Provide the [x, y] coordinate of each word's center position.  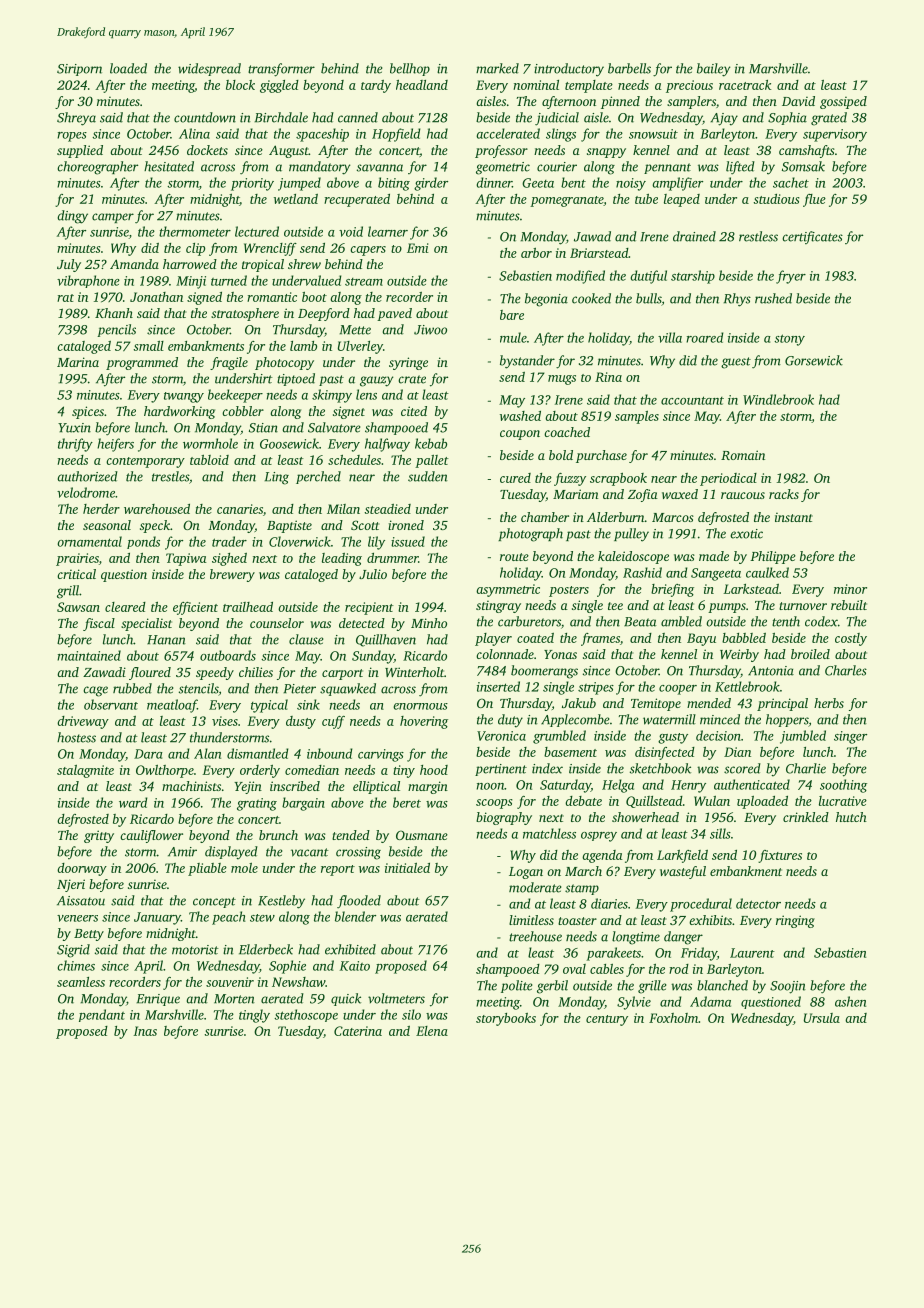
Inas [145, 1031]
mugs [562, 380]
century [607, 1020]
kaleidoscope [633, 557]
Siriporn [79, 70]
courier [557, 167]
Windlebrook [778, 399]
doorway [82, 869]
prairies [77, 559]
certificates [812, 237]
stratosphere [245, 314]
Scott [365, 525]
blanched [722, 985]
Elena [432, 1031]
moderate [535, 887]
